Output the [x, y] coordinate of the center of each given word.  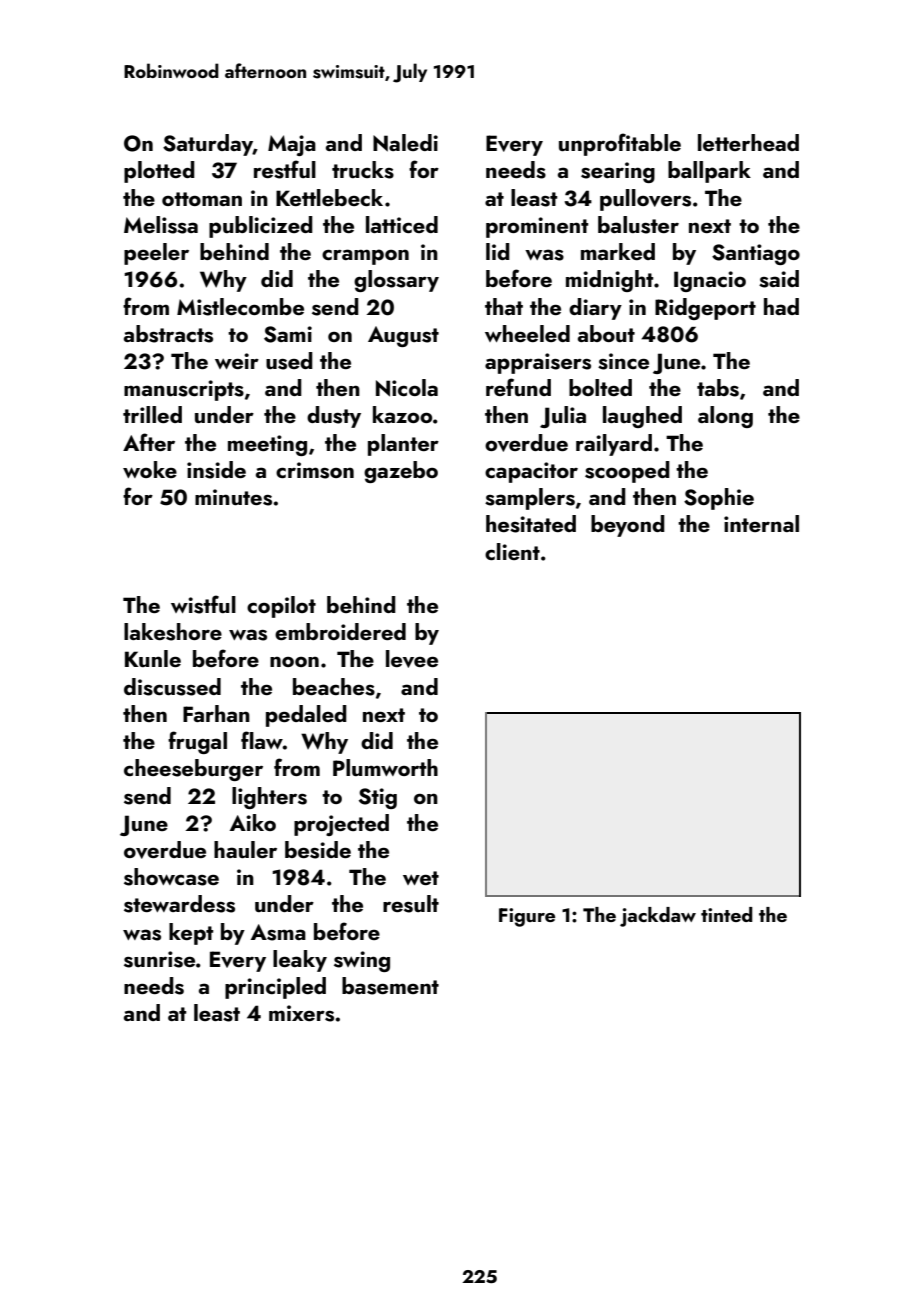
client [512, 551]
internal [761, 523]
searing [618, 172]
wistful [203, 604]
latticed [402, 224]
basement [390, 986]
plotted [159, 172]
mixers [301, 1013]
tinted [727, 914]
